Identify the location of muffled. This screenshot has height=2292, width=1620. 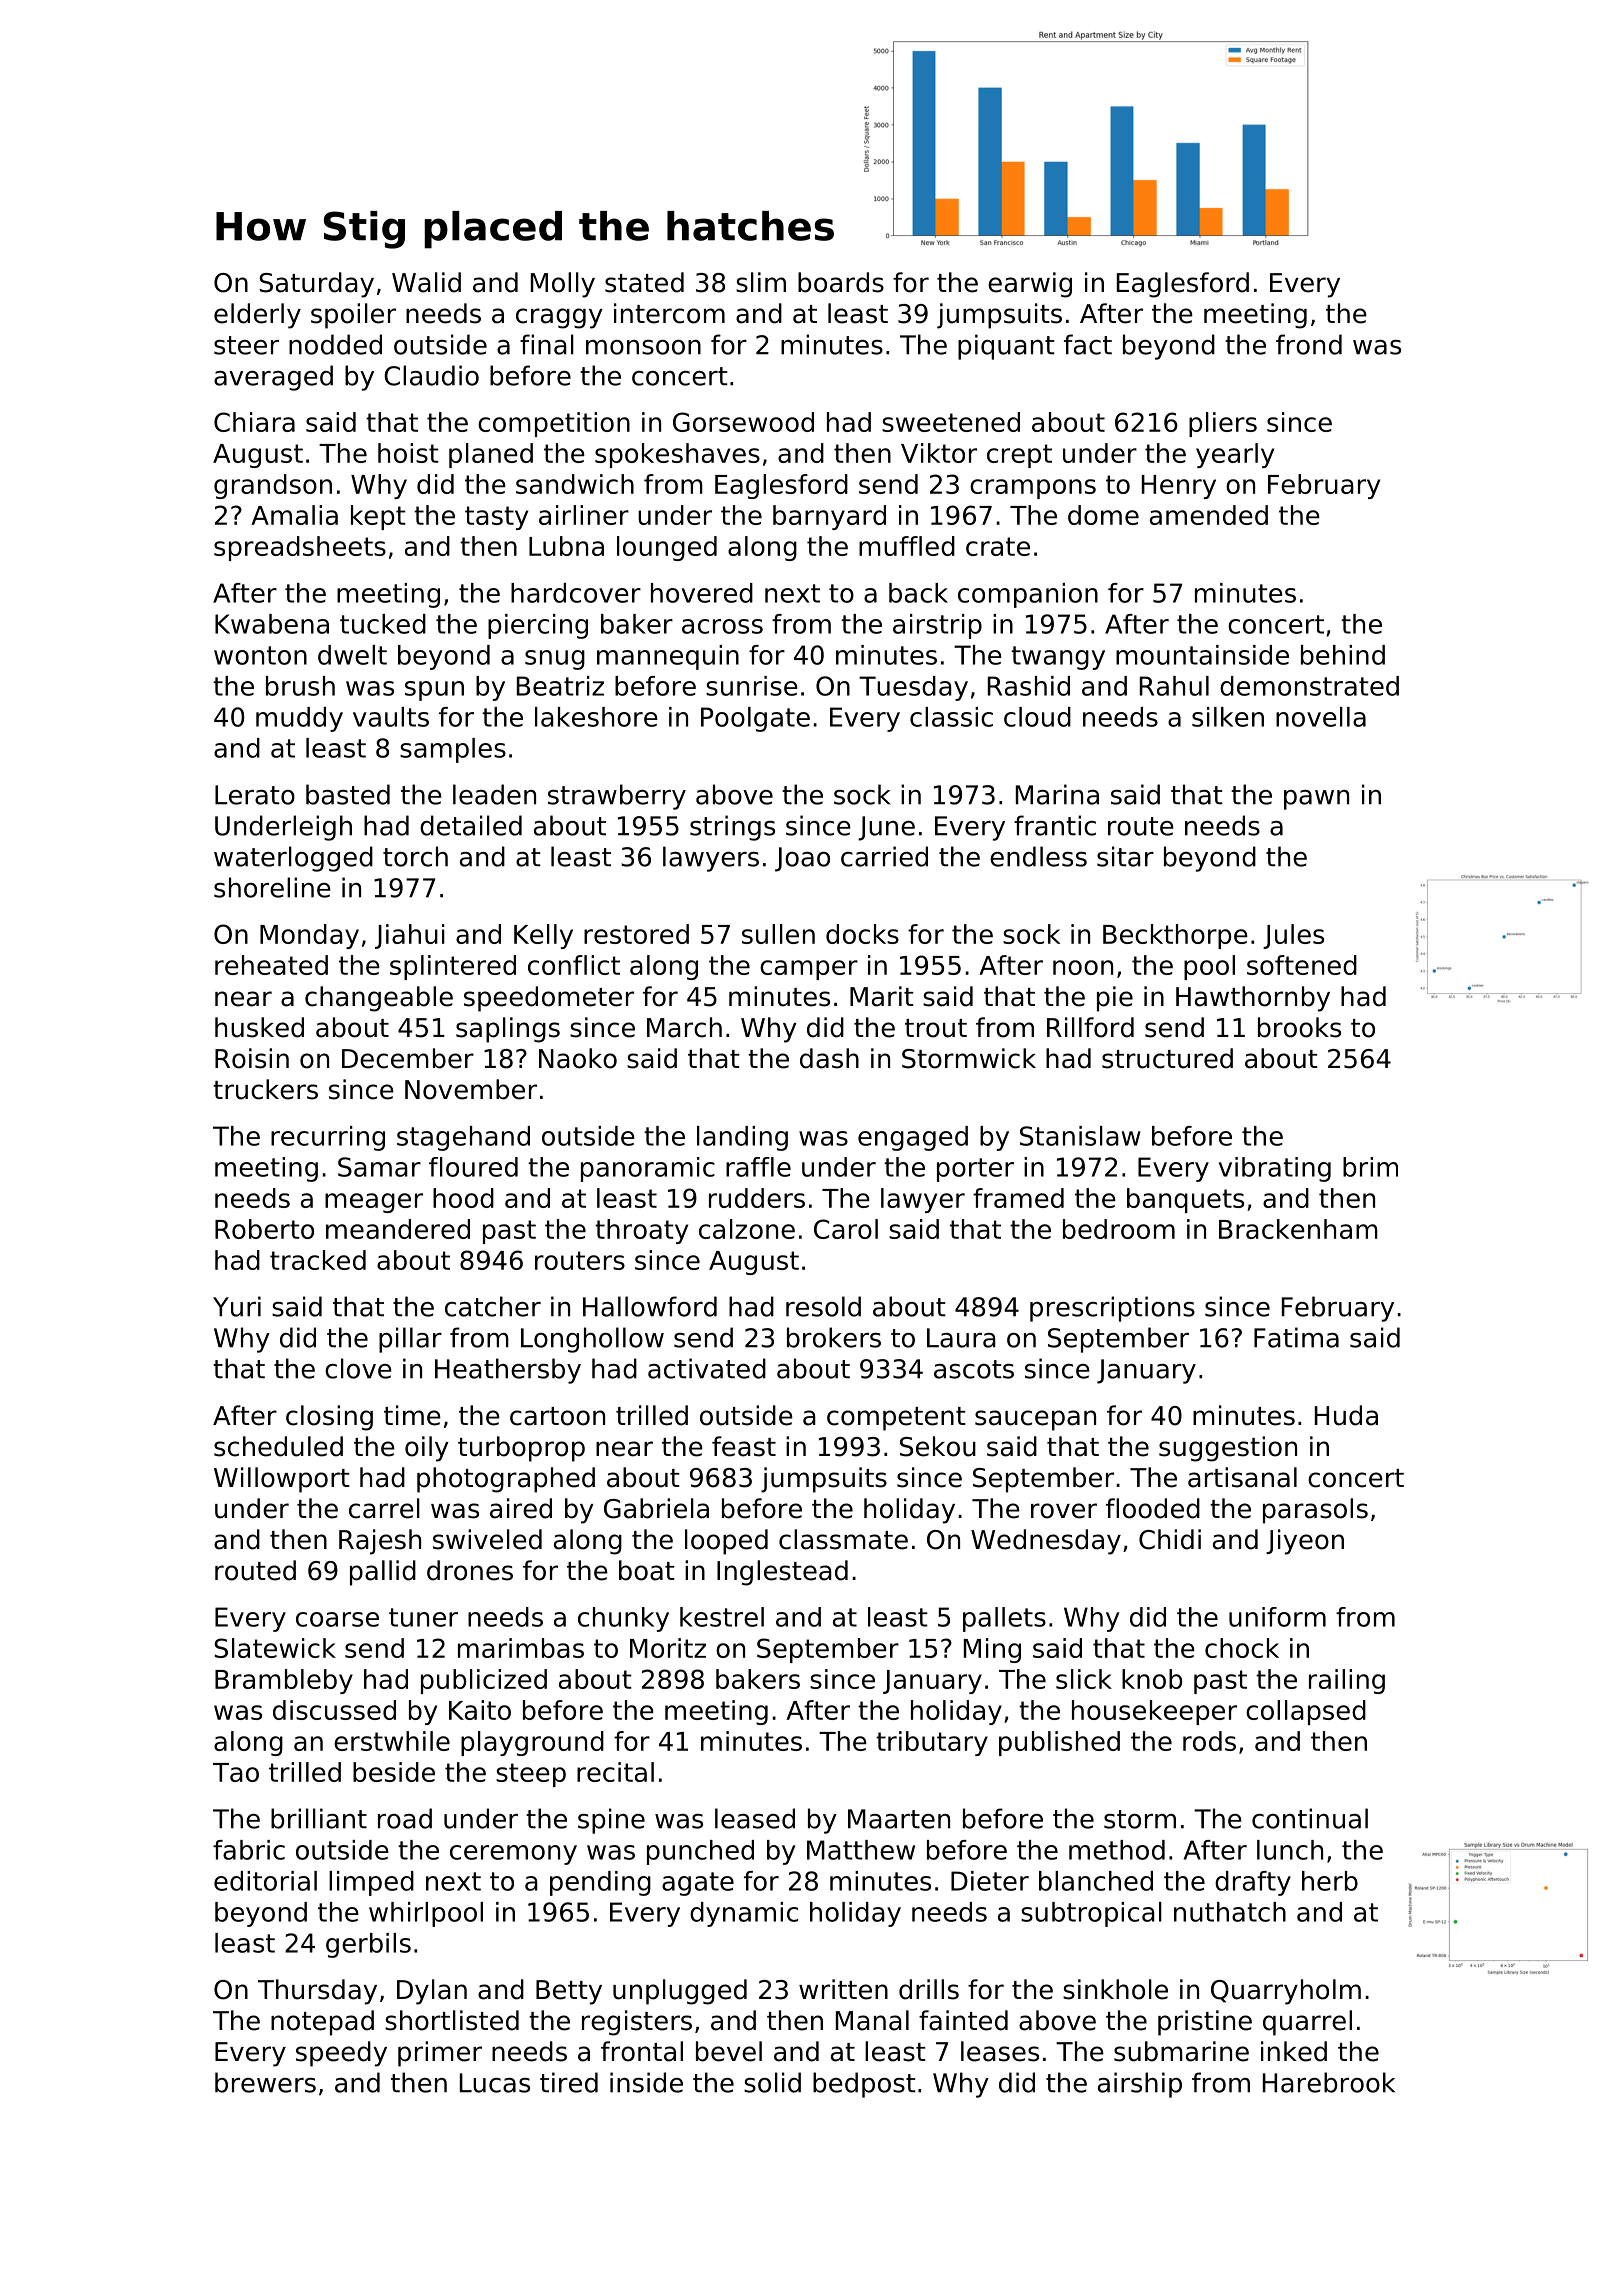
(907, 546).
